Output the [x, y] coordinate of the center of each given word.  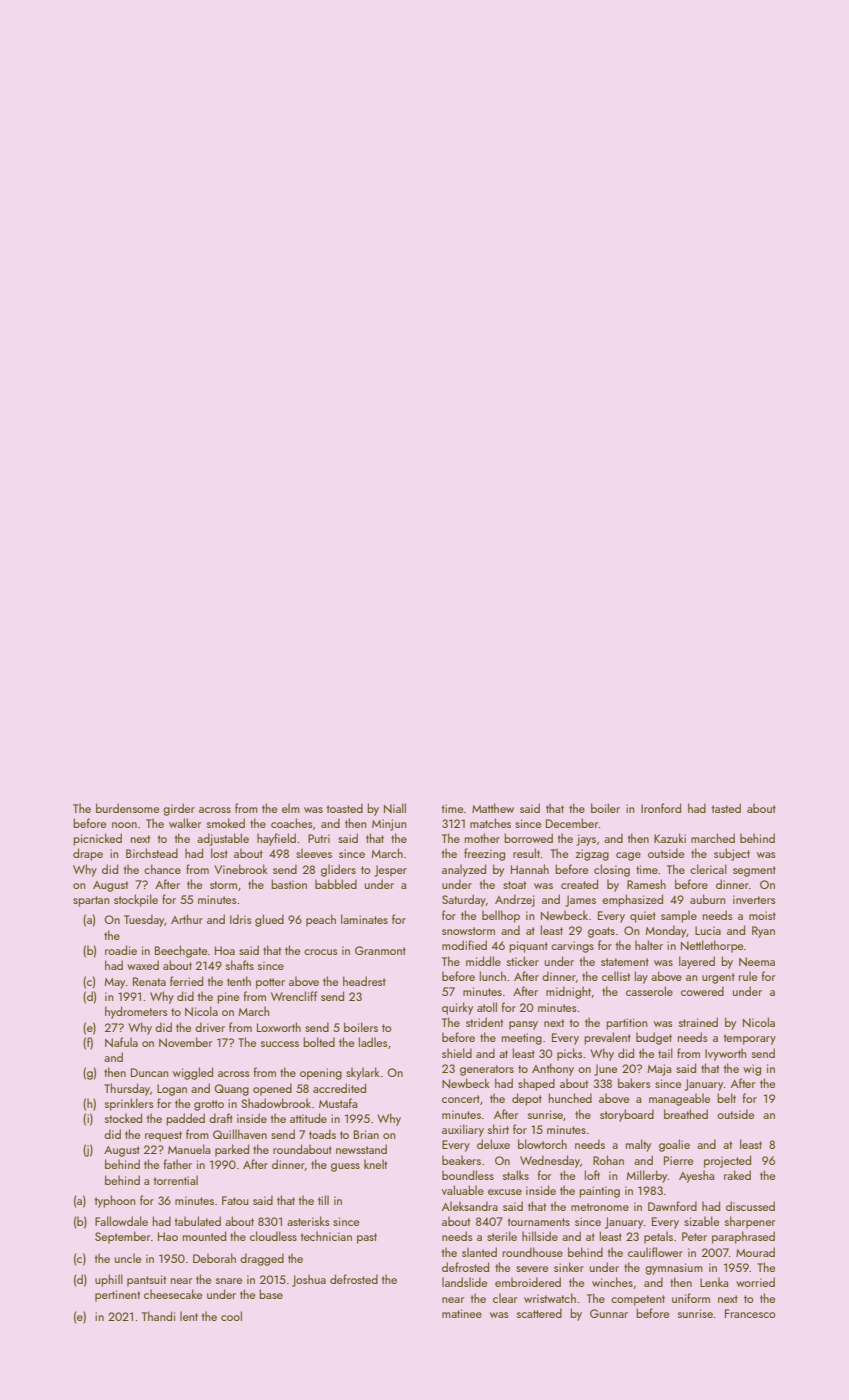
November [185, 1042]
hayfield [276, 839]
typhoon [115, 1201]
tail [665, 1053]
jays [586, 840]
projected [727, 1161]
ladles [373, 1042]
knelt [375, 1164]
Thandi [158, 1316]
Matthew [493, 808]
